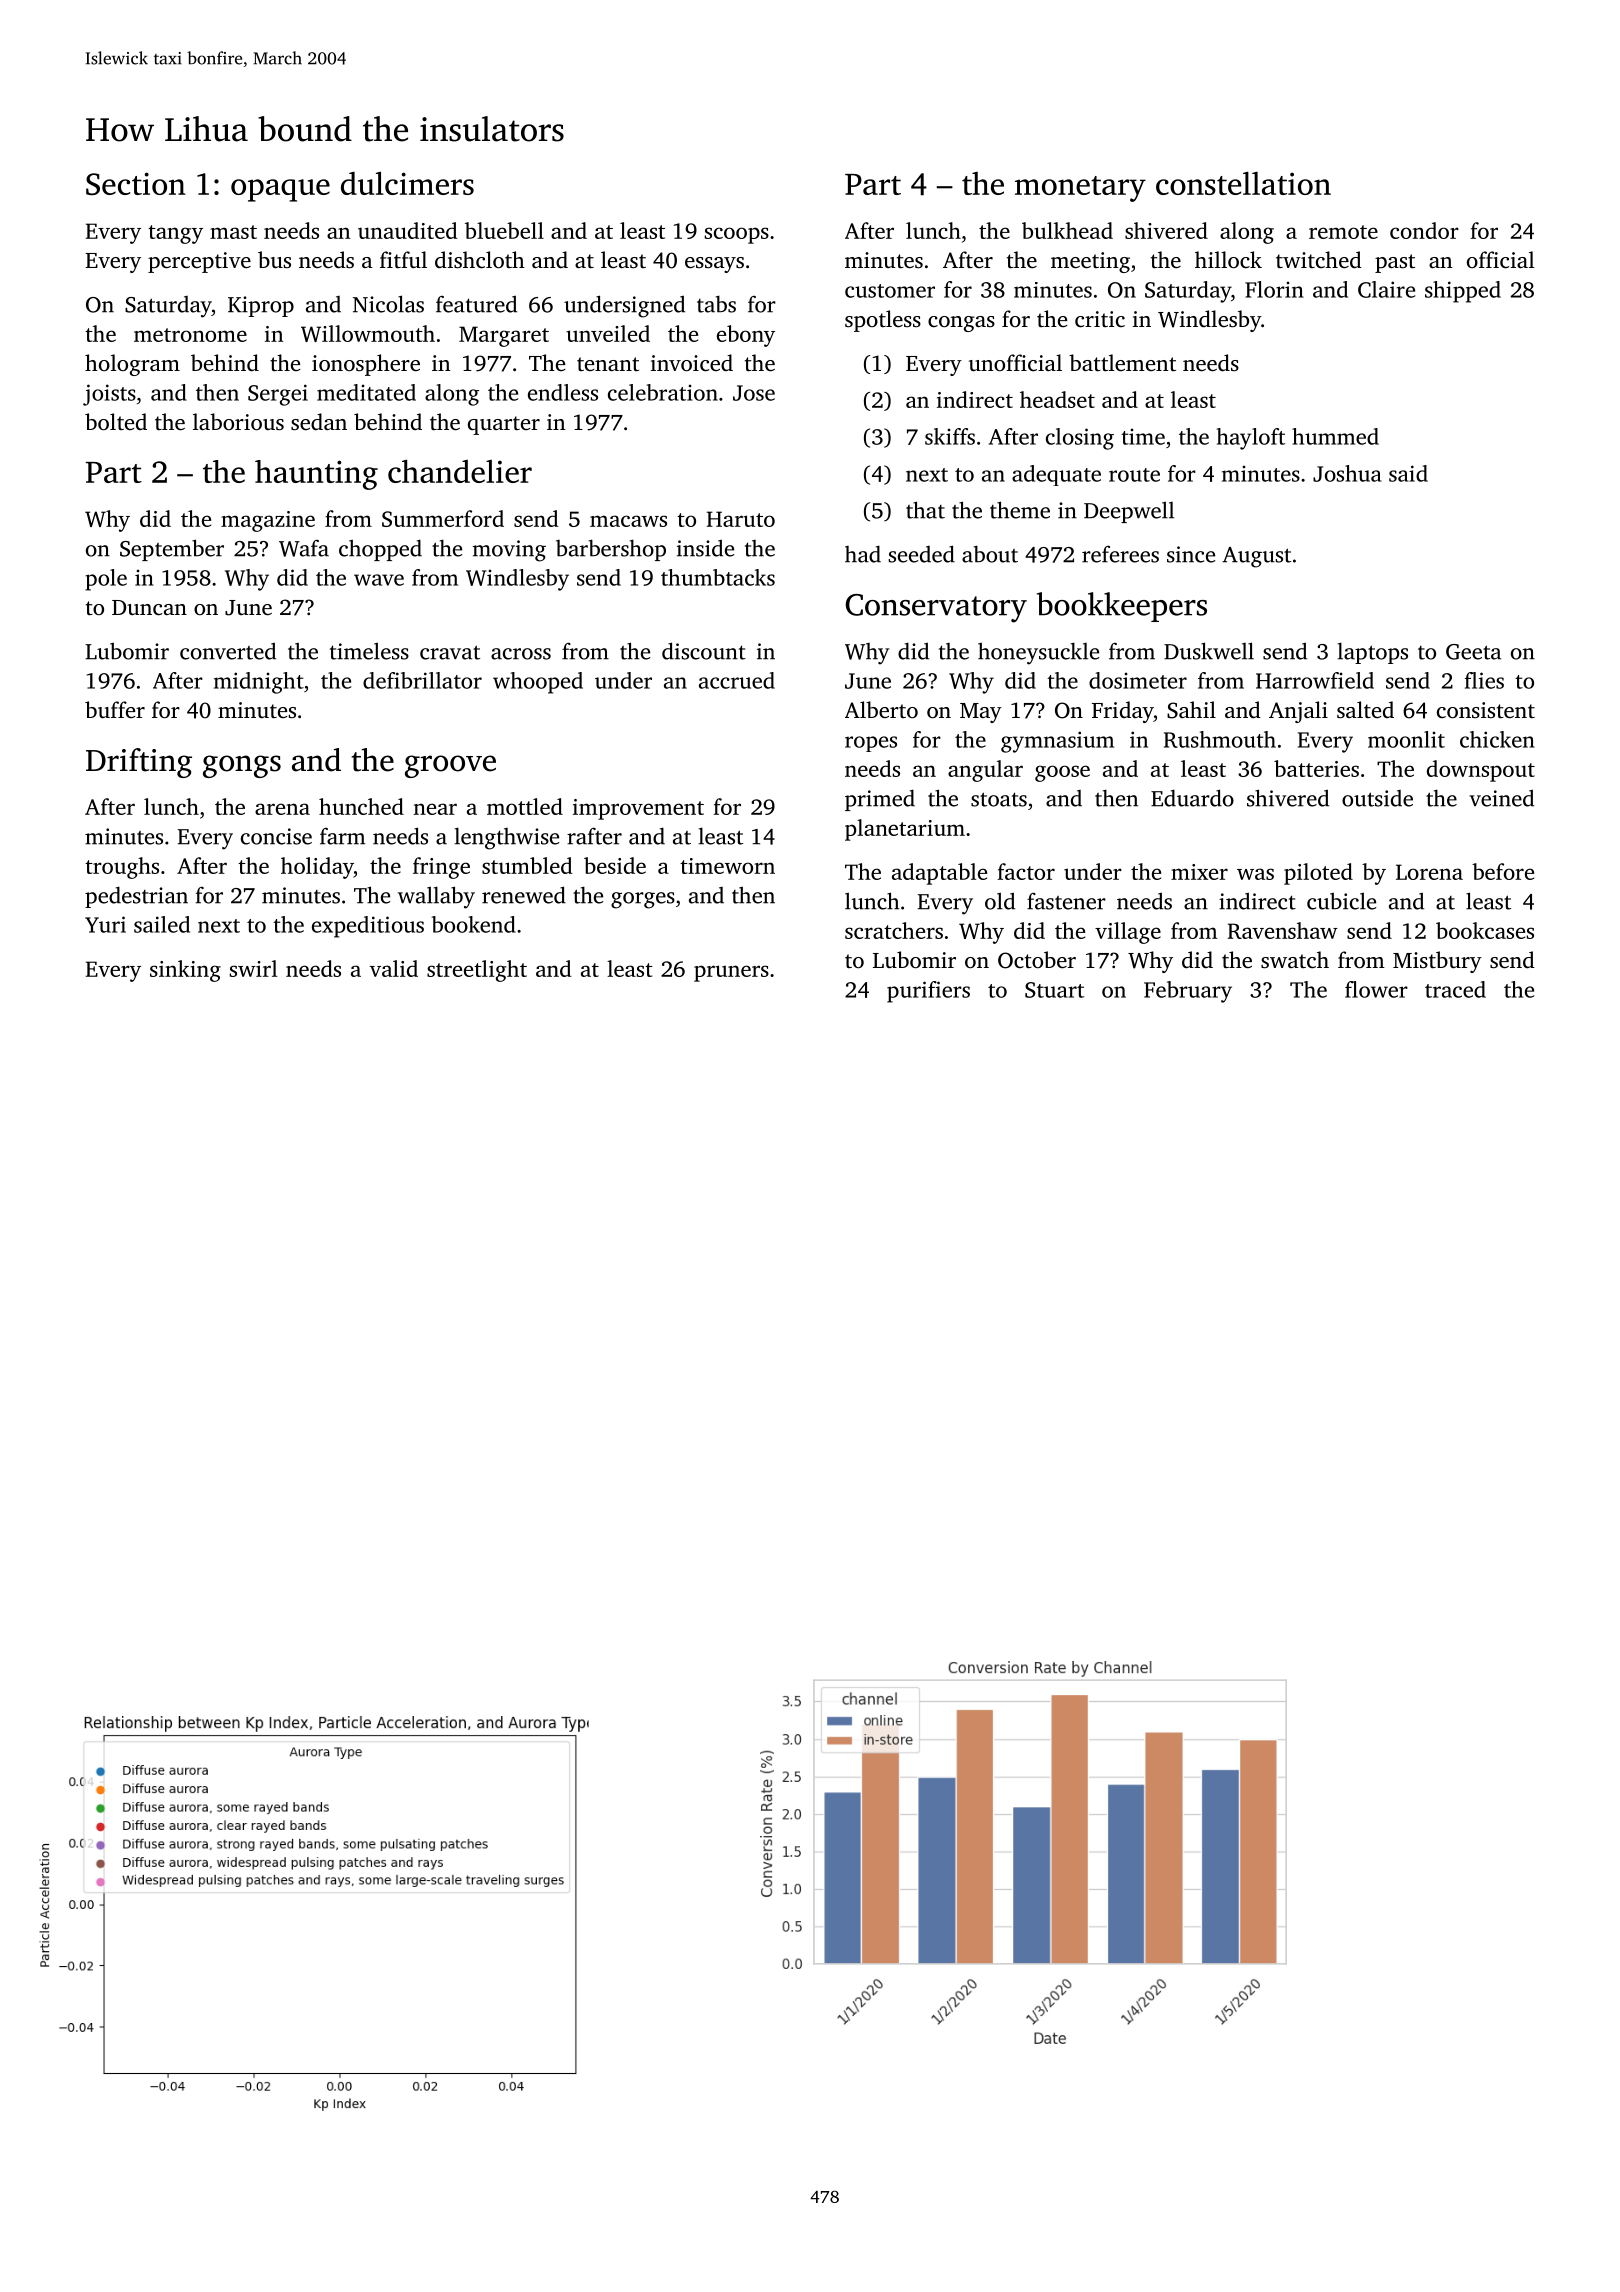 This screenshot has width=1620, height=2292. I want to click on near, so click(435, 809).
